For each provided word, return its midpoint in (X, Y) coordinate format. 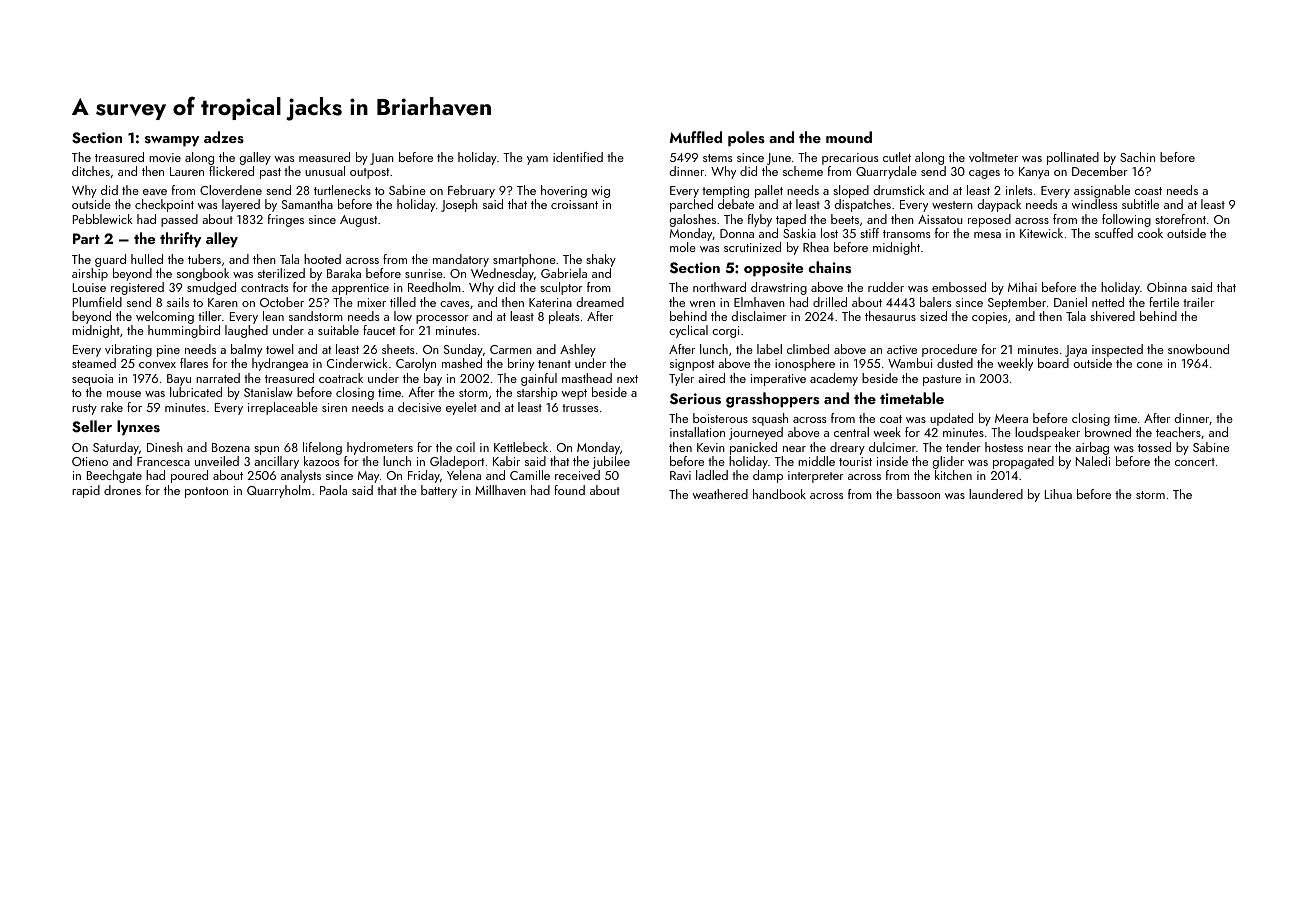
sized (933, 316)
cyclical (688, 331)
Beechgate (114, 476)
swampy (172, 141)
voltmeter (993, 157)
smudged (211, 288)
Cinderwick (357, 363)
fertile (1164, 302)
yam (537, 160)
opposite (773, 269)
